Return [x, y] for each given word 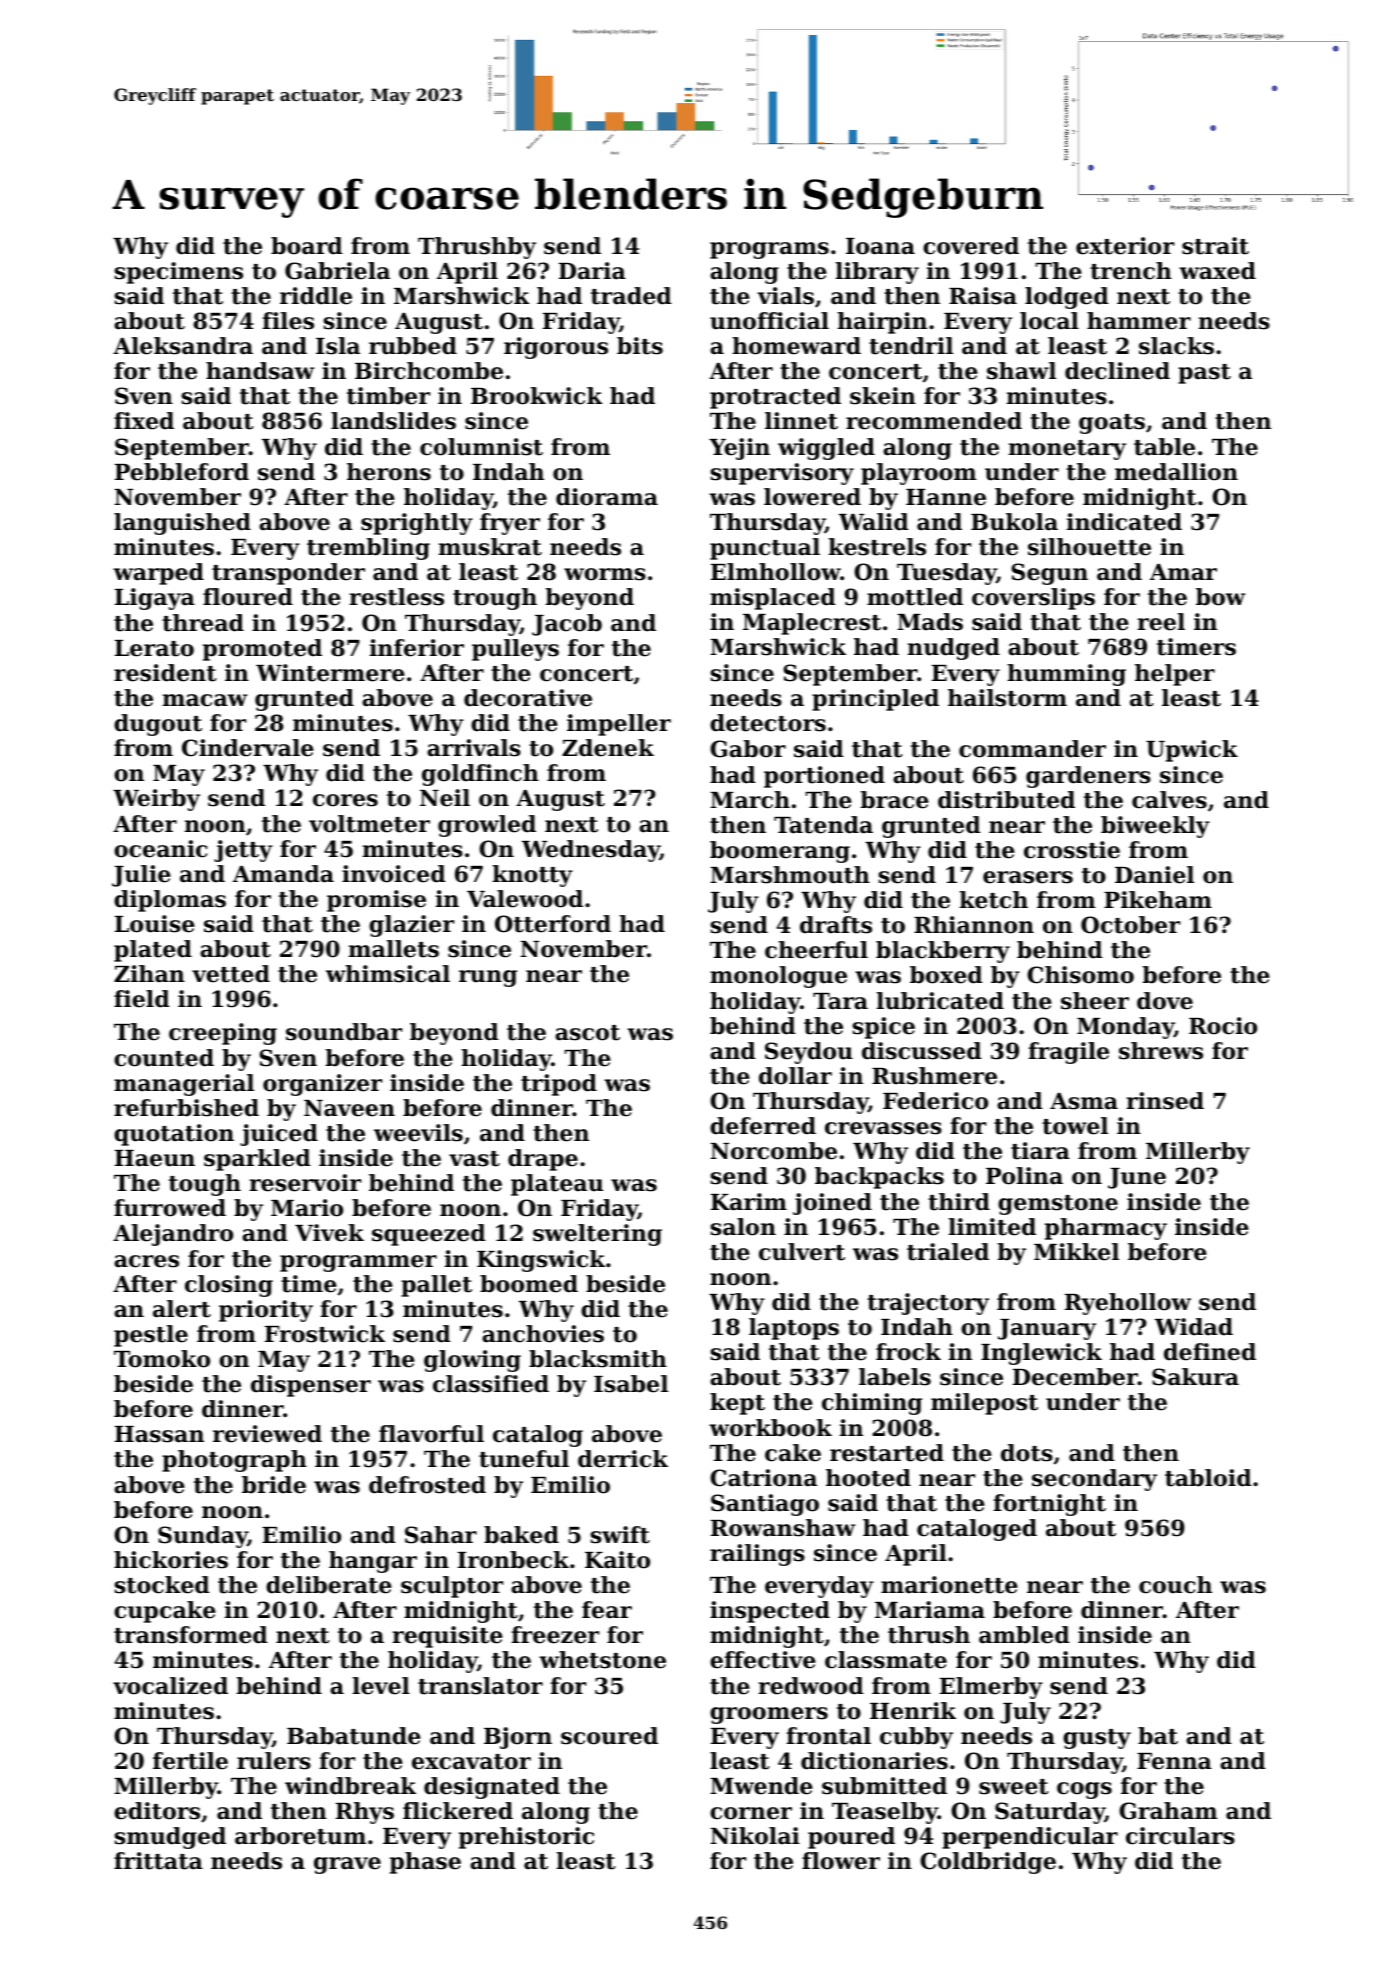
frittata [158, 1861]
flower [841, 1861]
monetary [1067, 450]
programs [769, 250]
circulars [1180, 1836]
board [307, 246]
